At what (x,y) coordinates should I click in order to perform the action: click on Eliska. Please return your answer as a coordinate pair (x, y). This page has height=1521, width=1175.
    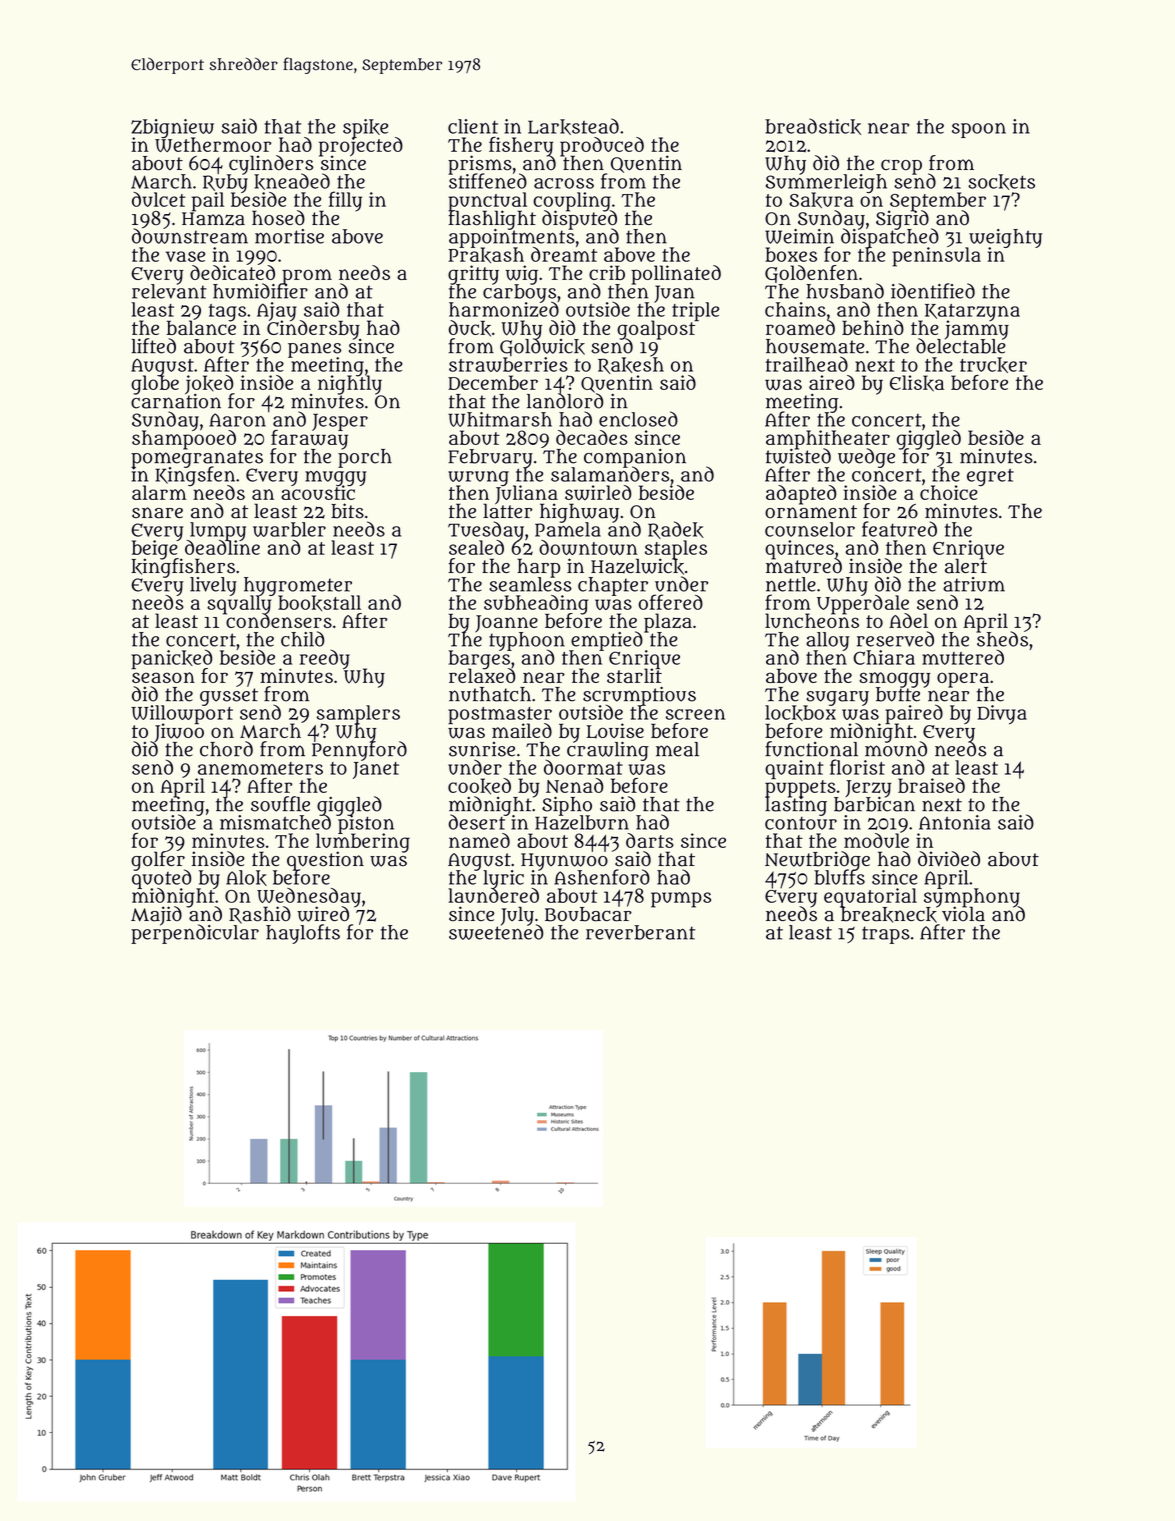
    Looking at the image, I should click on (917, 383).
